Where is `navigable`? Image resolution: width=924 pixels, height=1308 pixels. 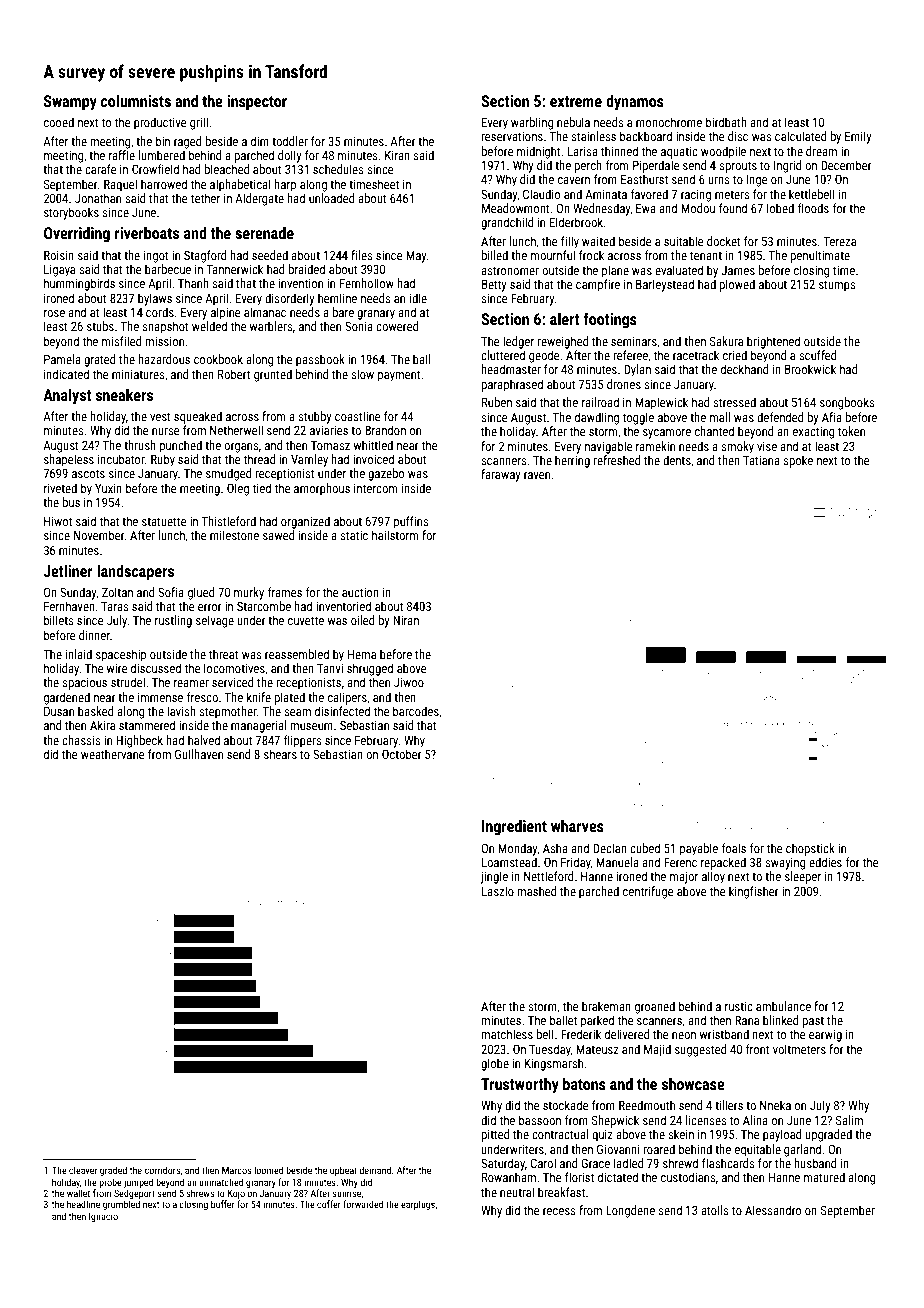 navigable is located at coordinates (609, 447).
